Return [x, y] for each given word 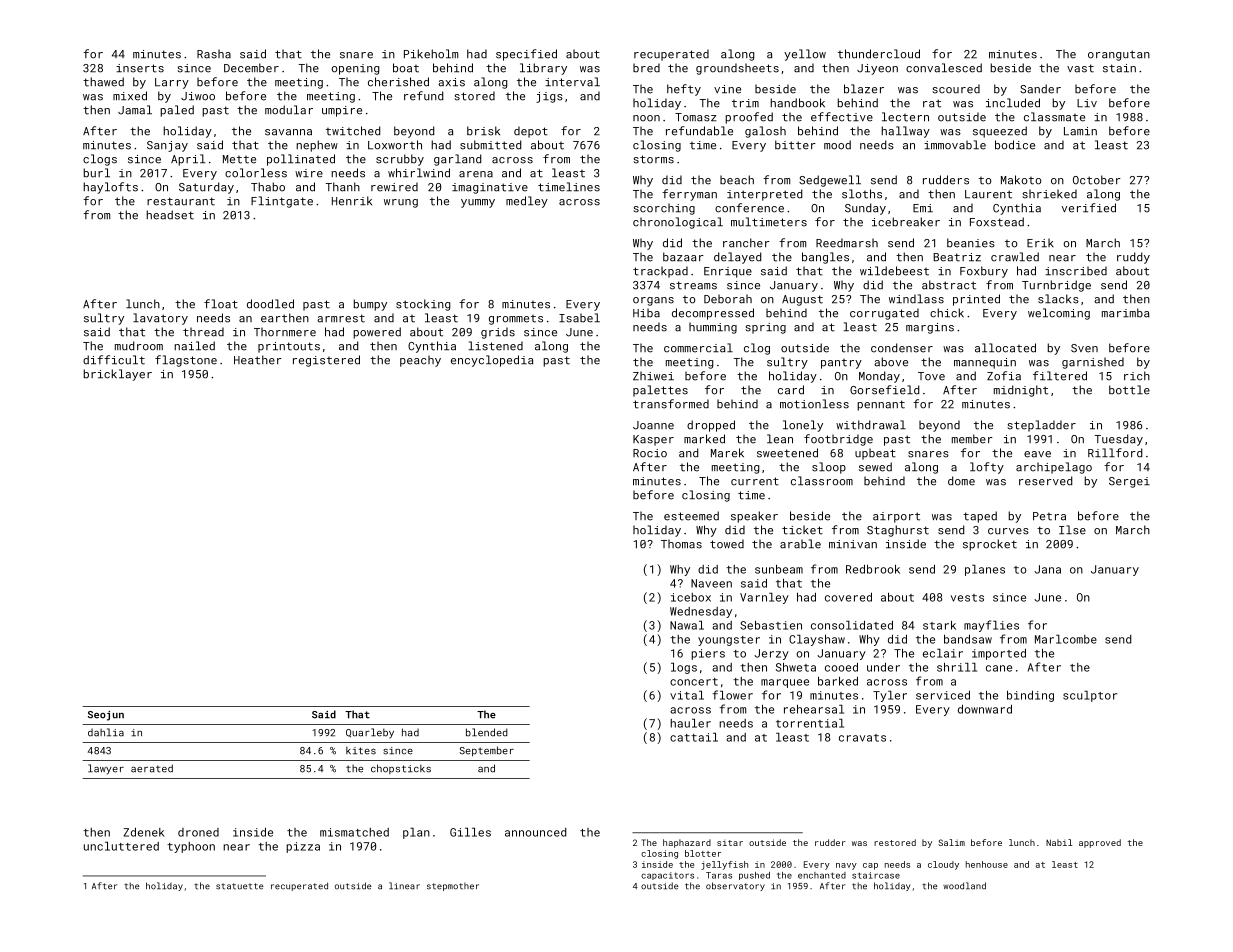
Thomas [681, 544]
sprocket [990, 545]
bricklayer [118, 375]
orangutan [1119, 55]
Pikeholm [431, 54]
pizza [303, 847]
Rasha [214, 54]
